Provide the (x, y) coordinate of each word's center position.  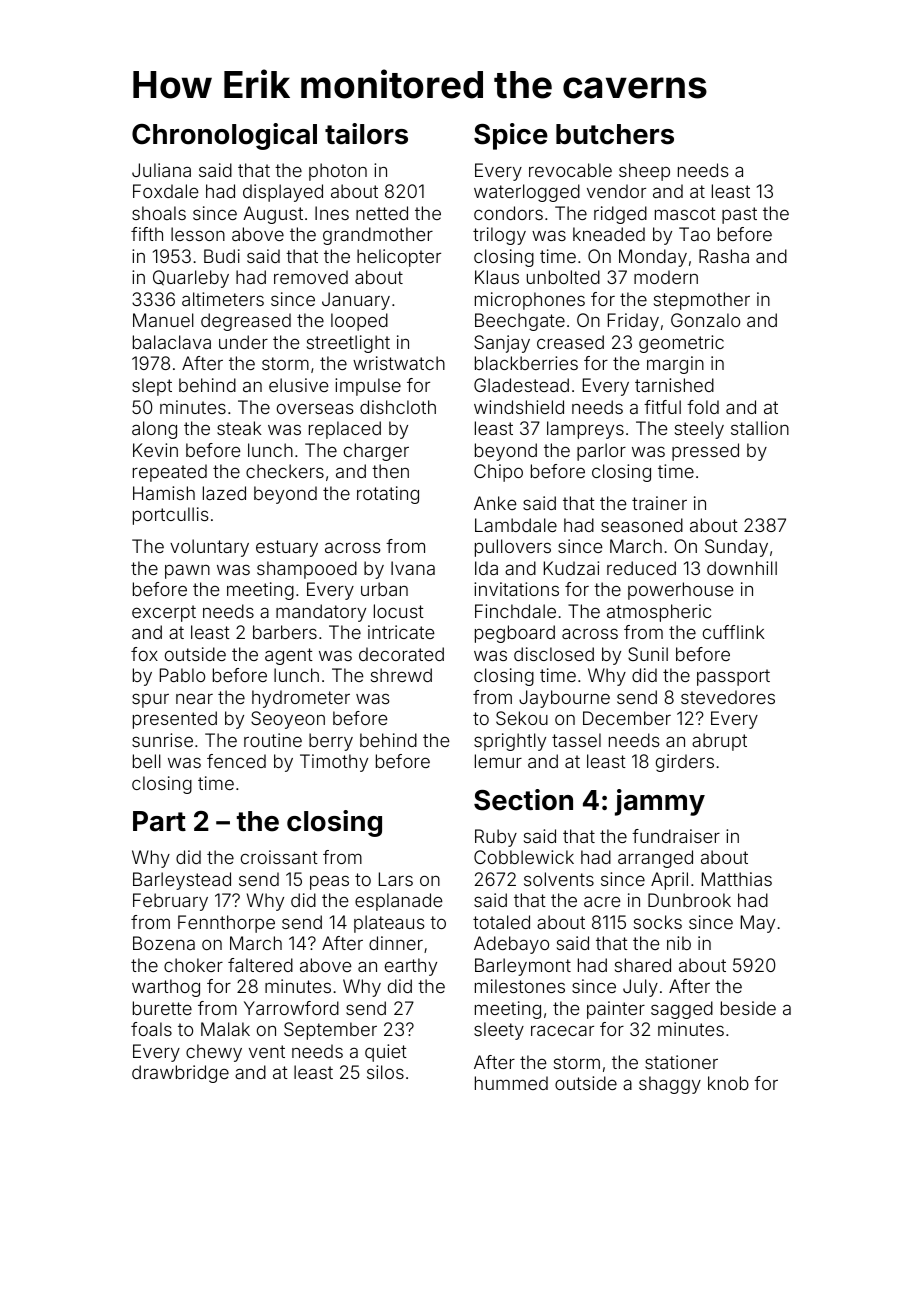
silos (385, 1072)
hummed (511, 1083)
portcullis (171, 516)
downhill (742, 568)
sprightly (510, 742)
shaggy (670, 1085)
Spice (511, 136)
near (194, 698)
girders (685, 763)
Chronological (224, 136)
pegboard (515, 634)
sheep (644, 172)
